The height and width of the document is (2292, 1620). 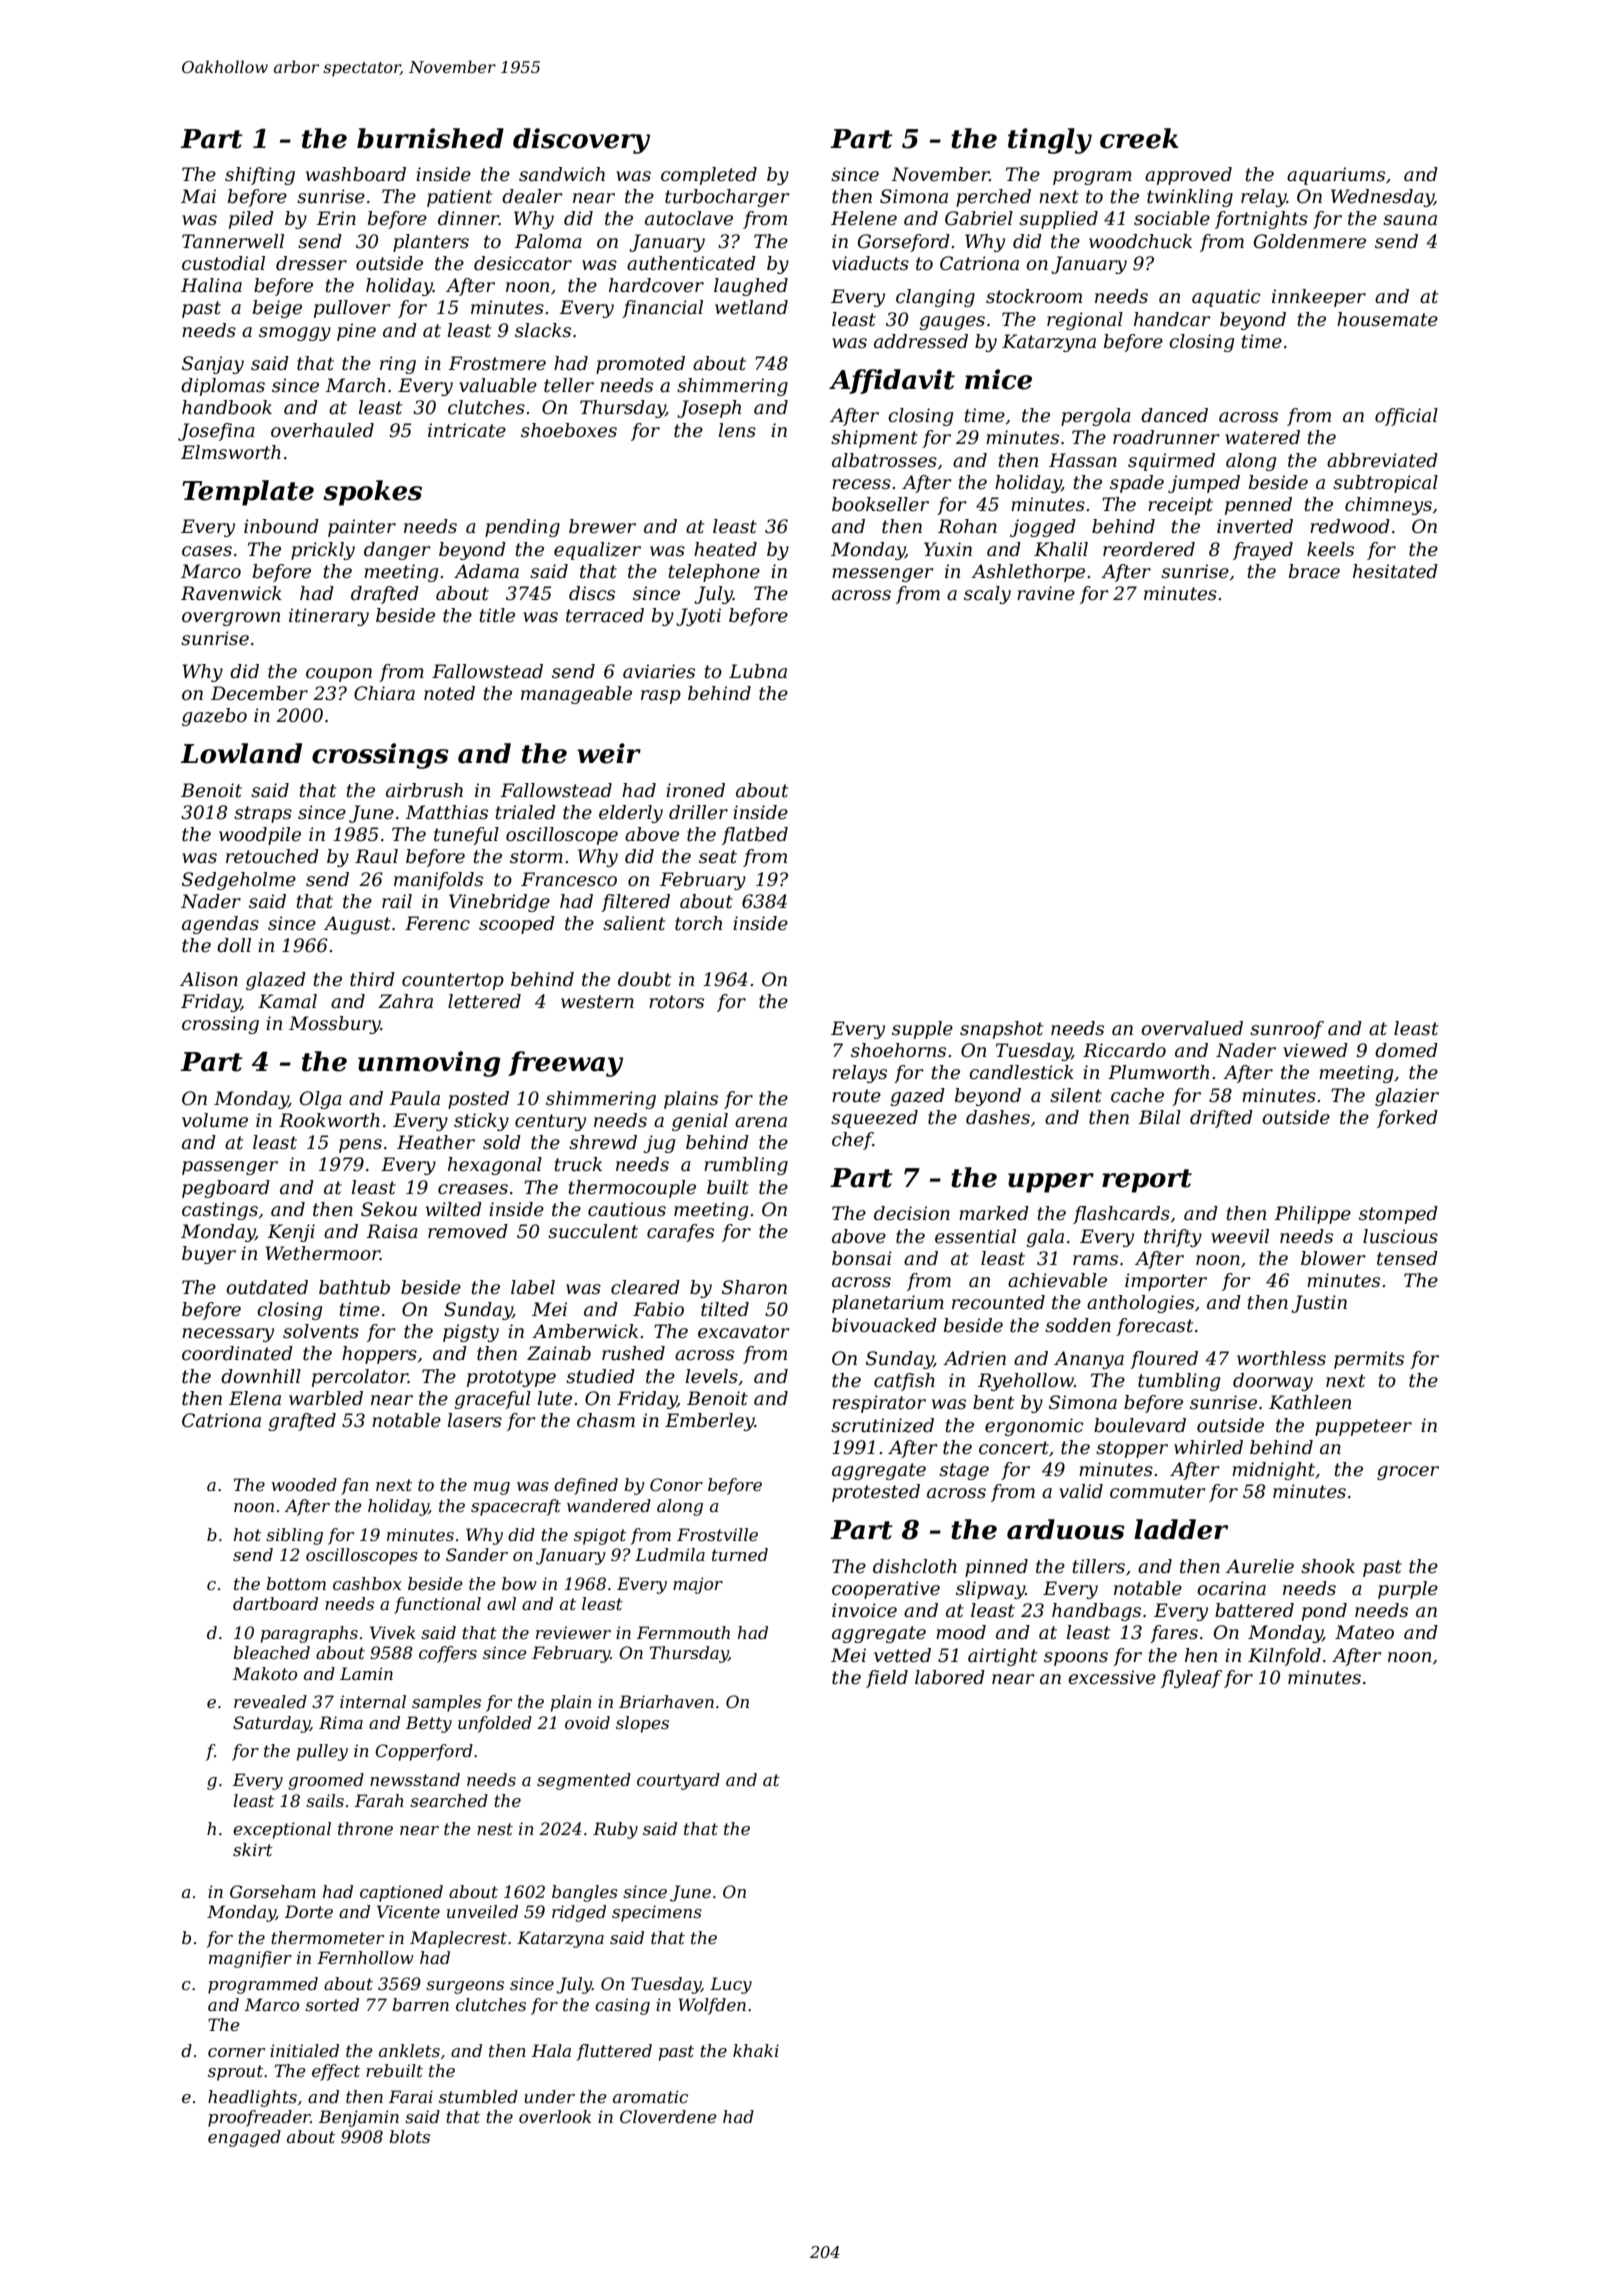 What do you see at coordinates (1284, 1657) in the document?
I see `Kilnfold` at bounding box center [1284, 1657].
